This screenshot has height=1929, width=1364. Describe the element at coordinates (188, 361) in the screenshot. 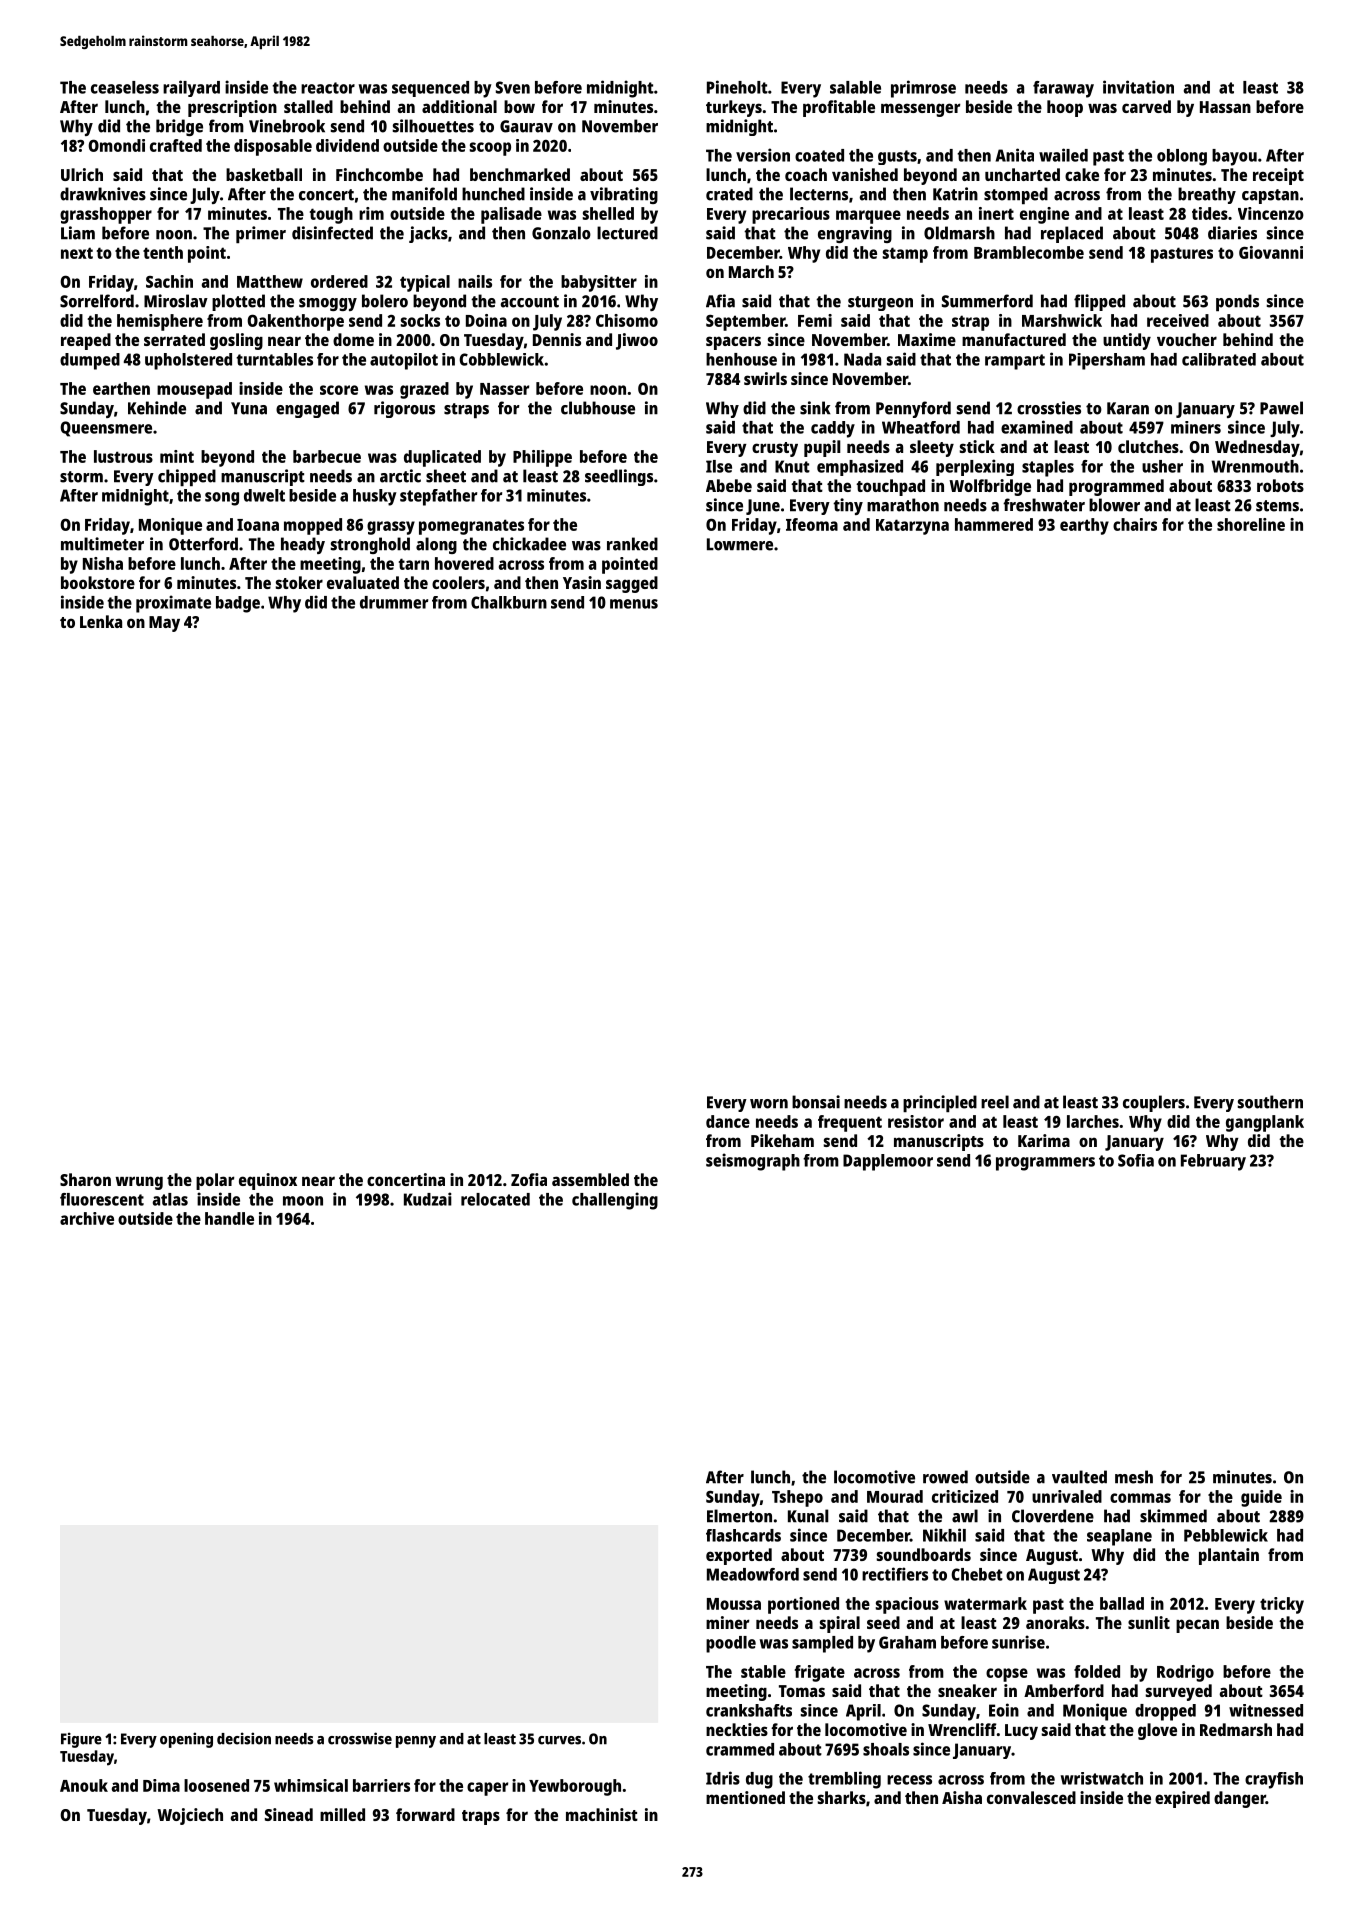

I see `upholstered` at that location.
